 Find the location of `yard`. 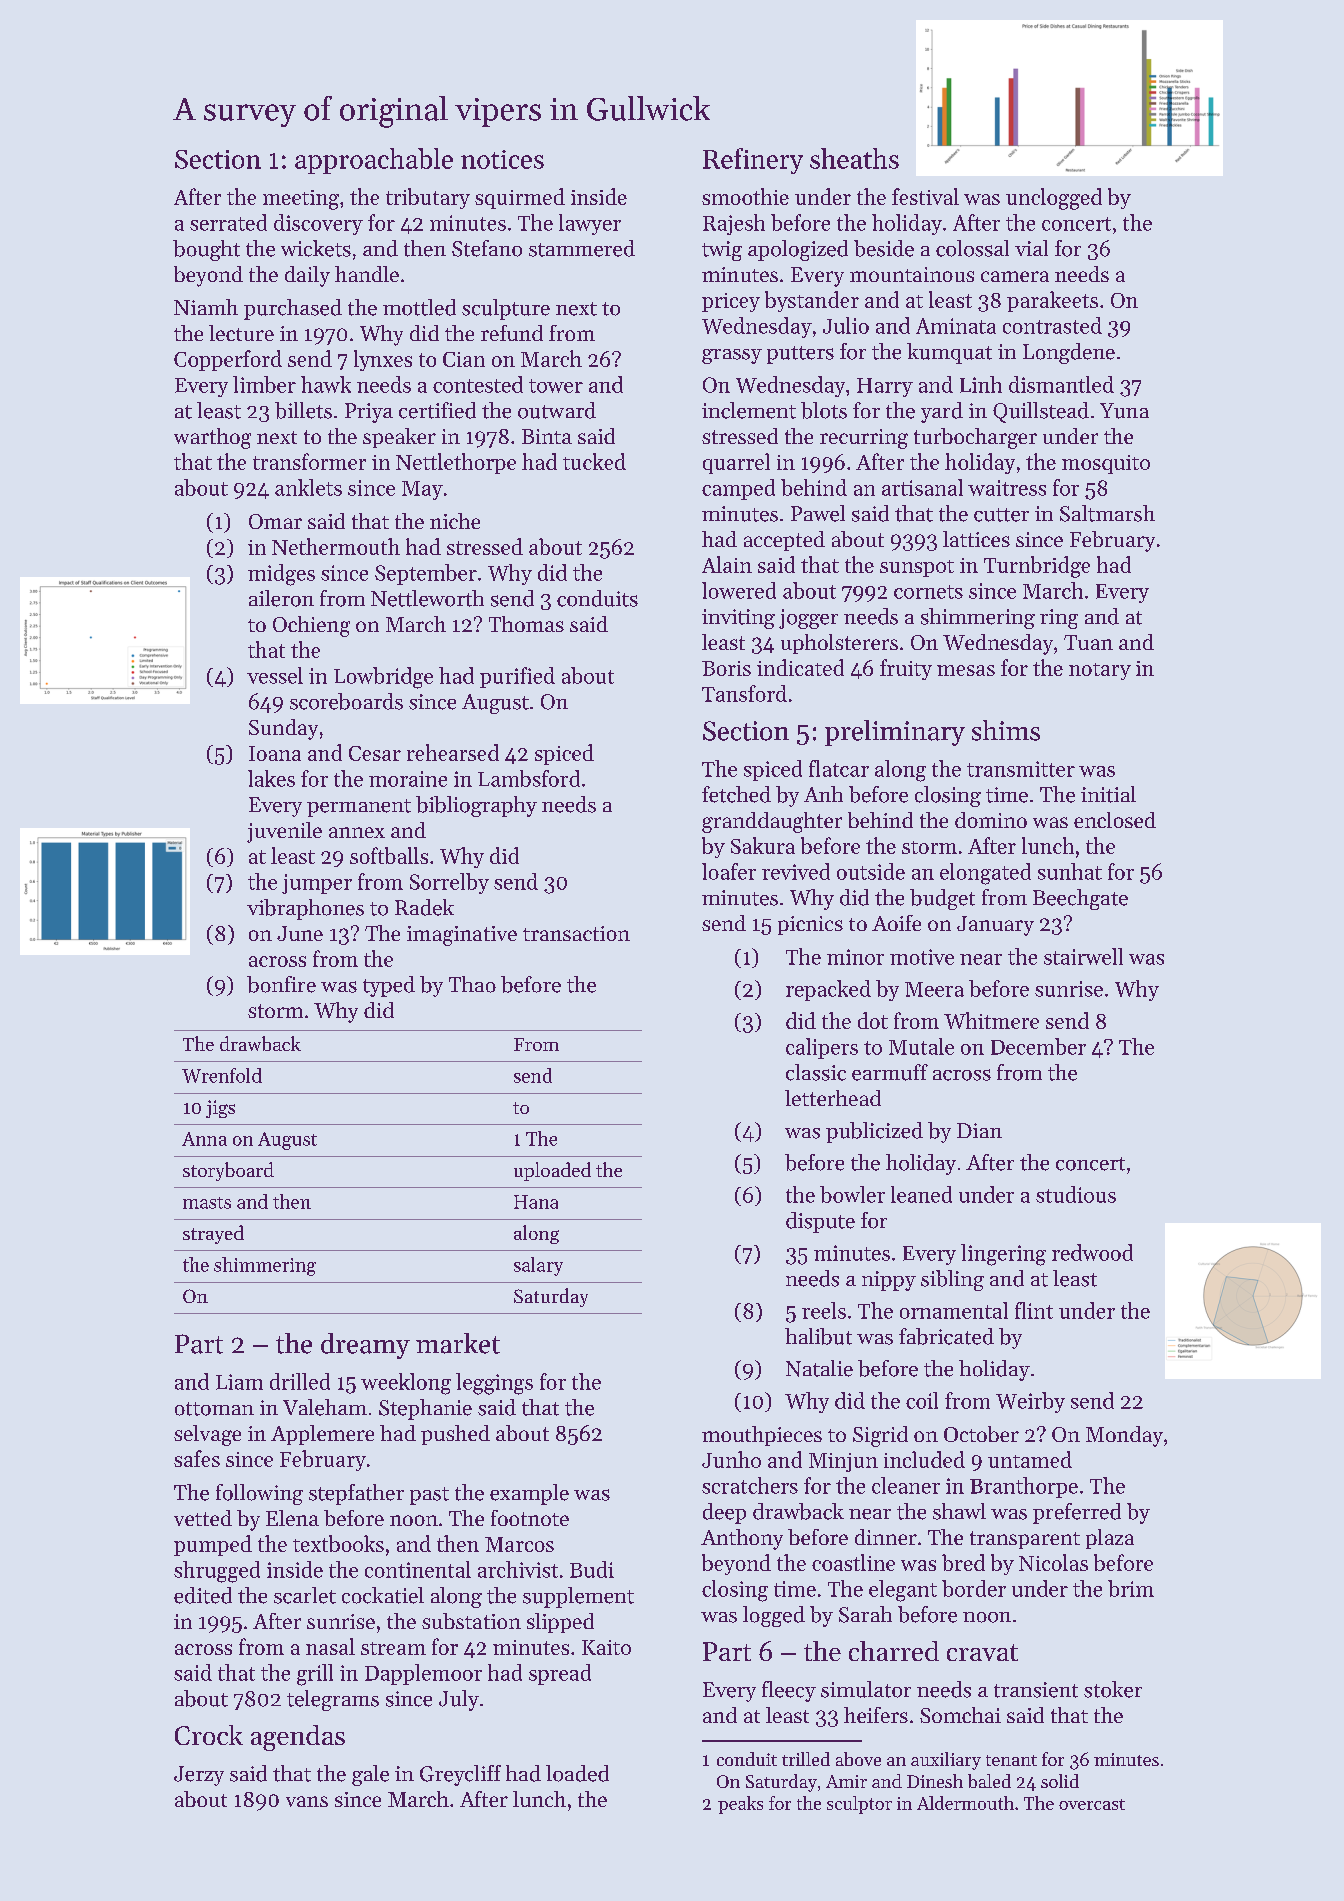

yard is located at coordinates (942, 412).
